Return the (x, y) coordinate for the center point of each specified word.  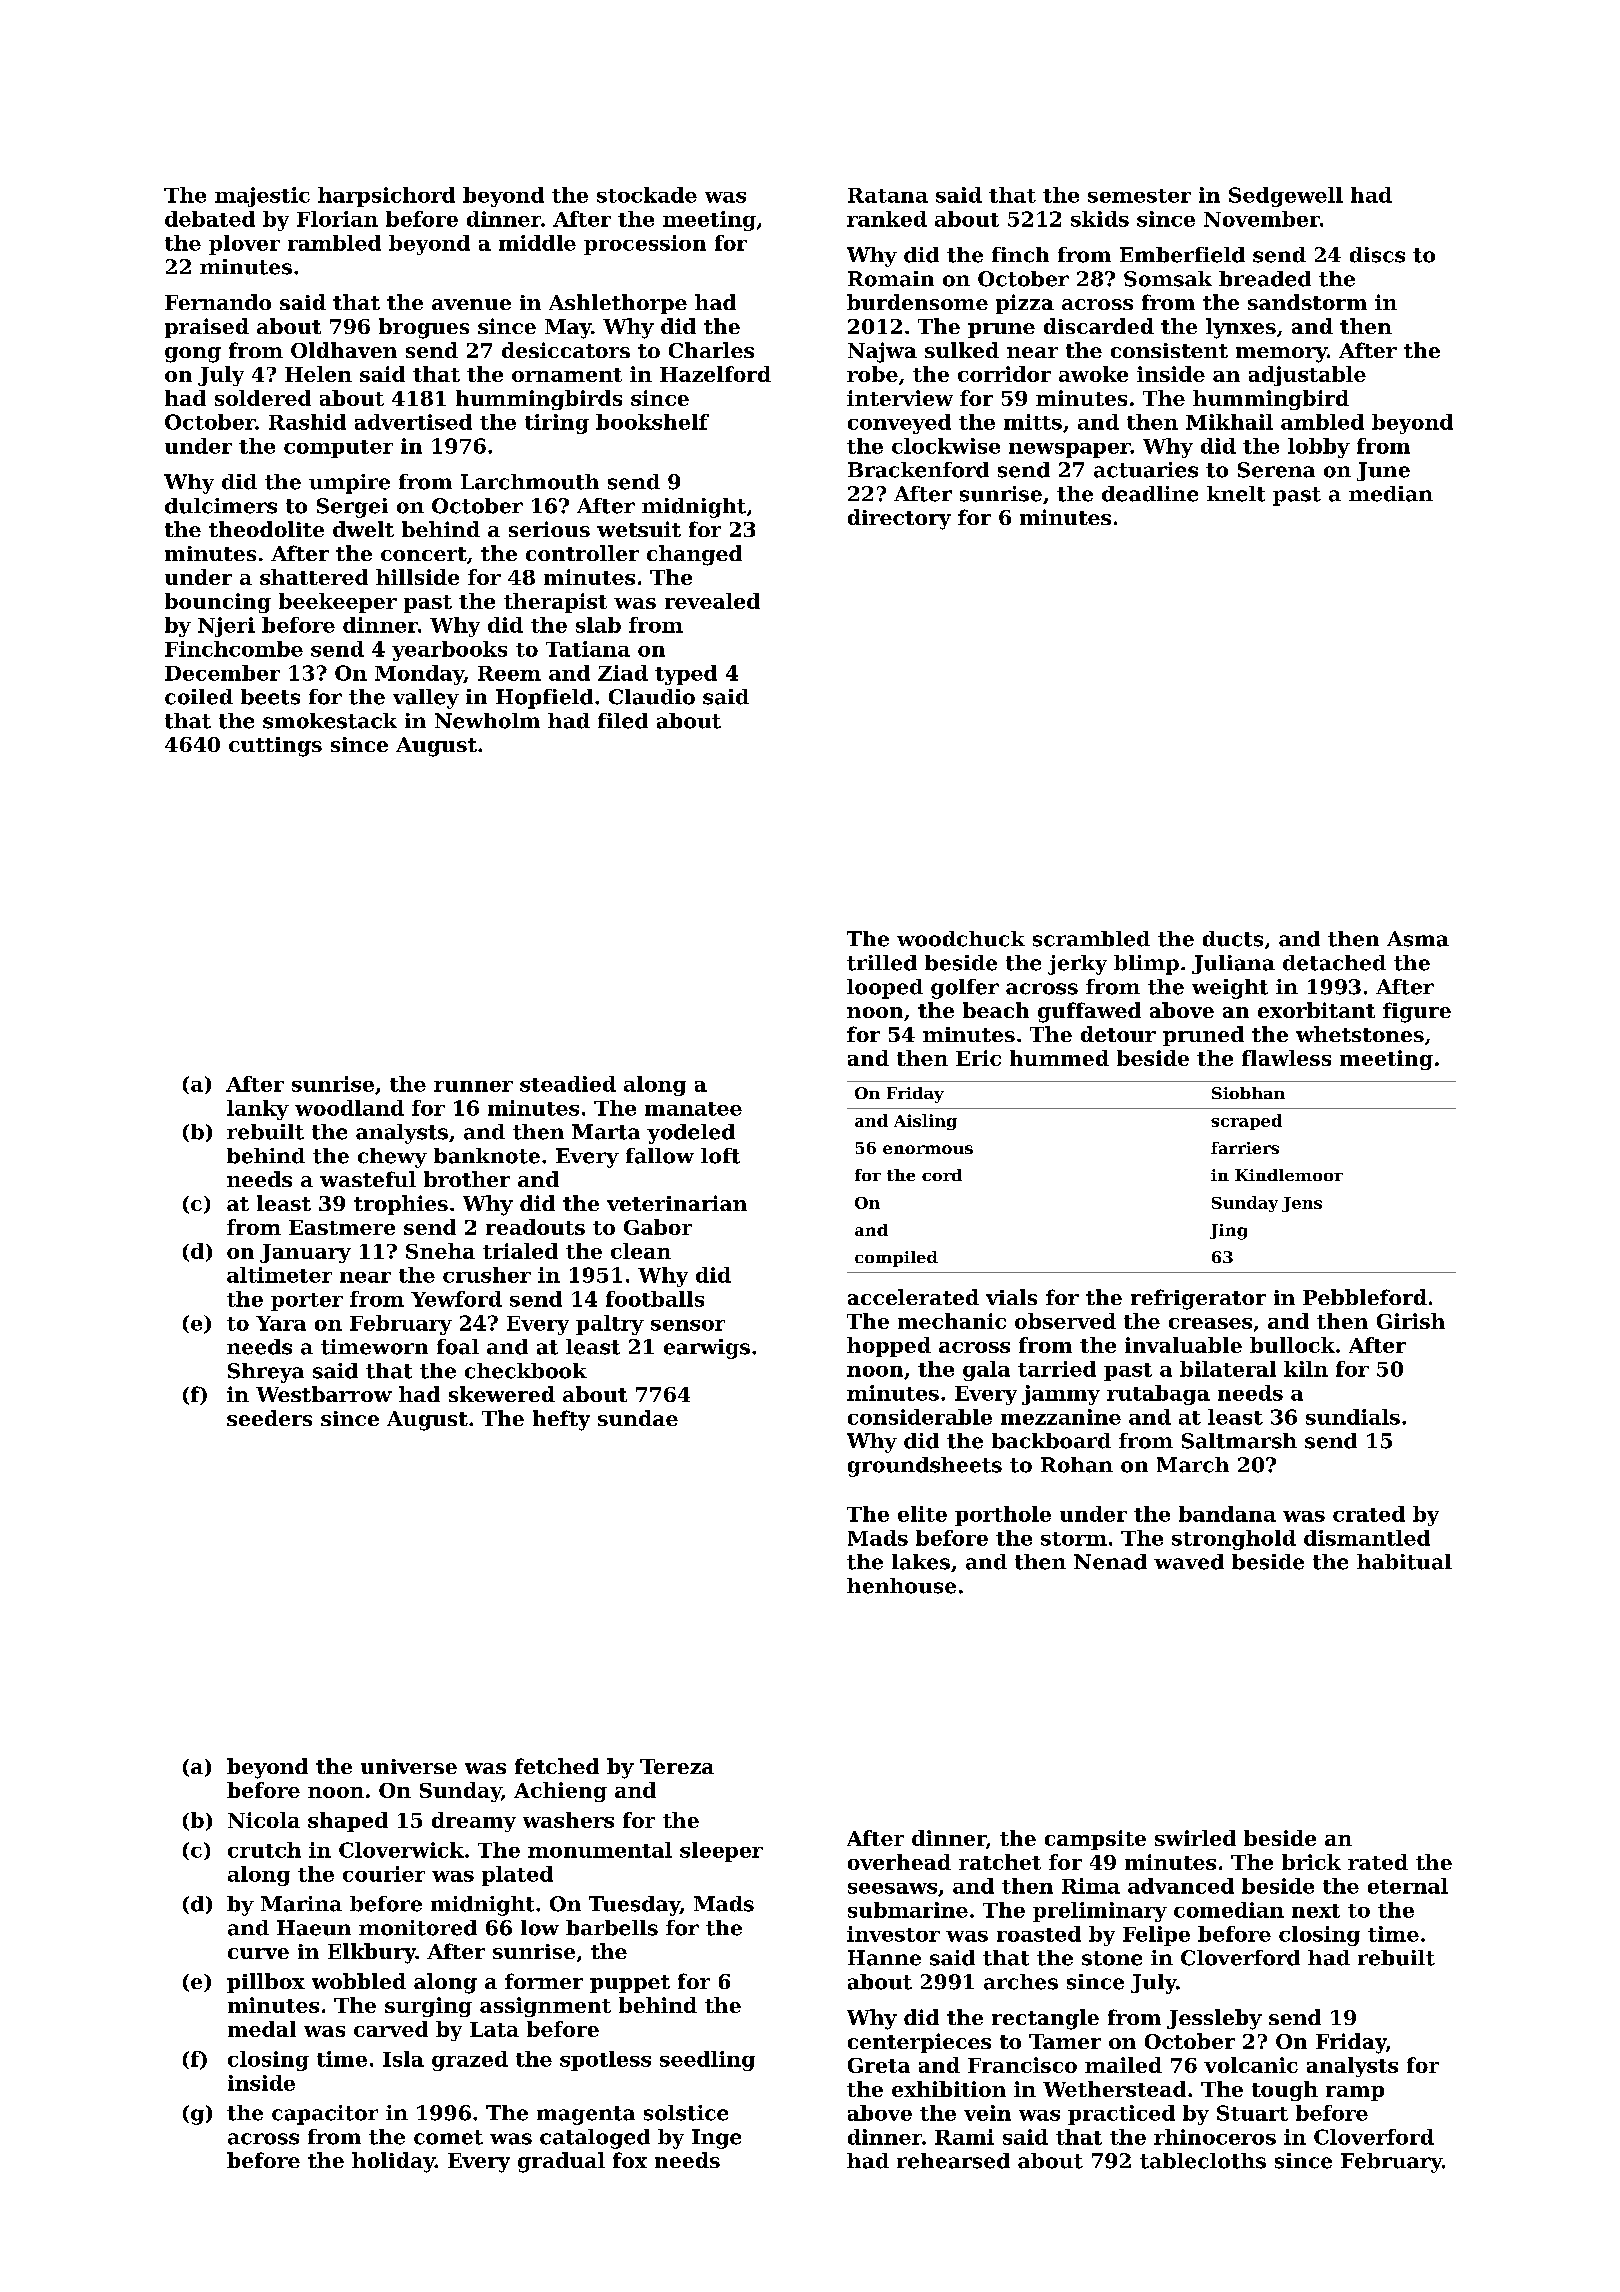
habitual (1404, 1562)
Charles (711, 350)
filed (623, 721)
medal (262, 2029)
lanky (258, 1110)
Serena (1276, 470)
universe (409, 1766)
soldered (263, 398)
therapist (555, 603)
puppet (630, 1984)
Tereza (677, 1766)
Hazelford (715, 374)
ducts (1233, 939)
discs (1377, 255)
